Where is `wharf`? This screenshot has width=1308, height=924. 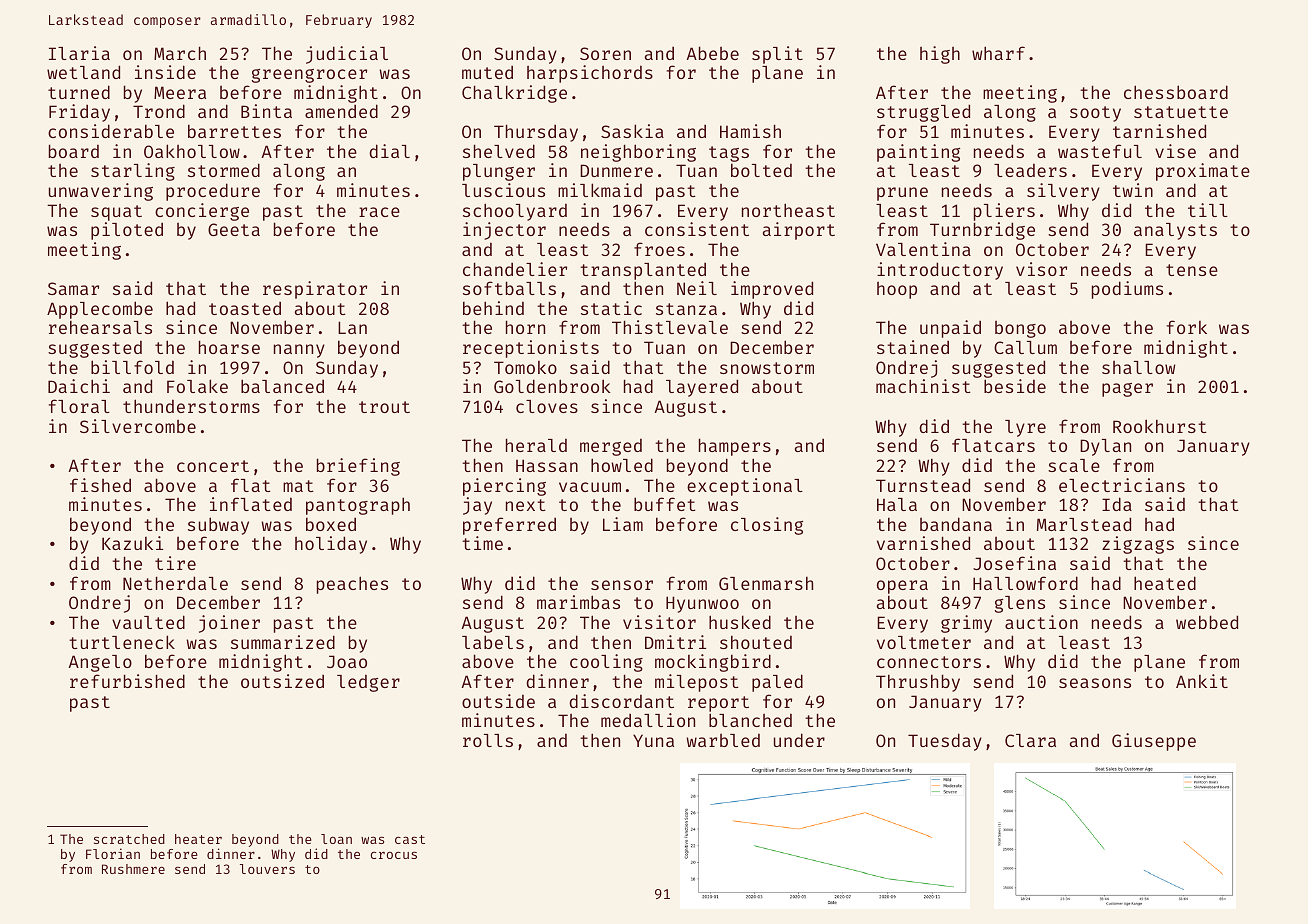 wharf is located at coordinates (998, 53).
